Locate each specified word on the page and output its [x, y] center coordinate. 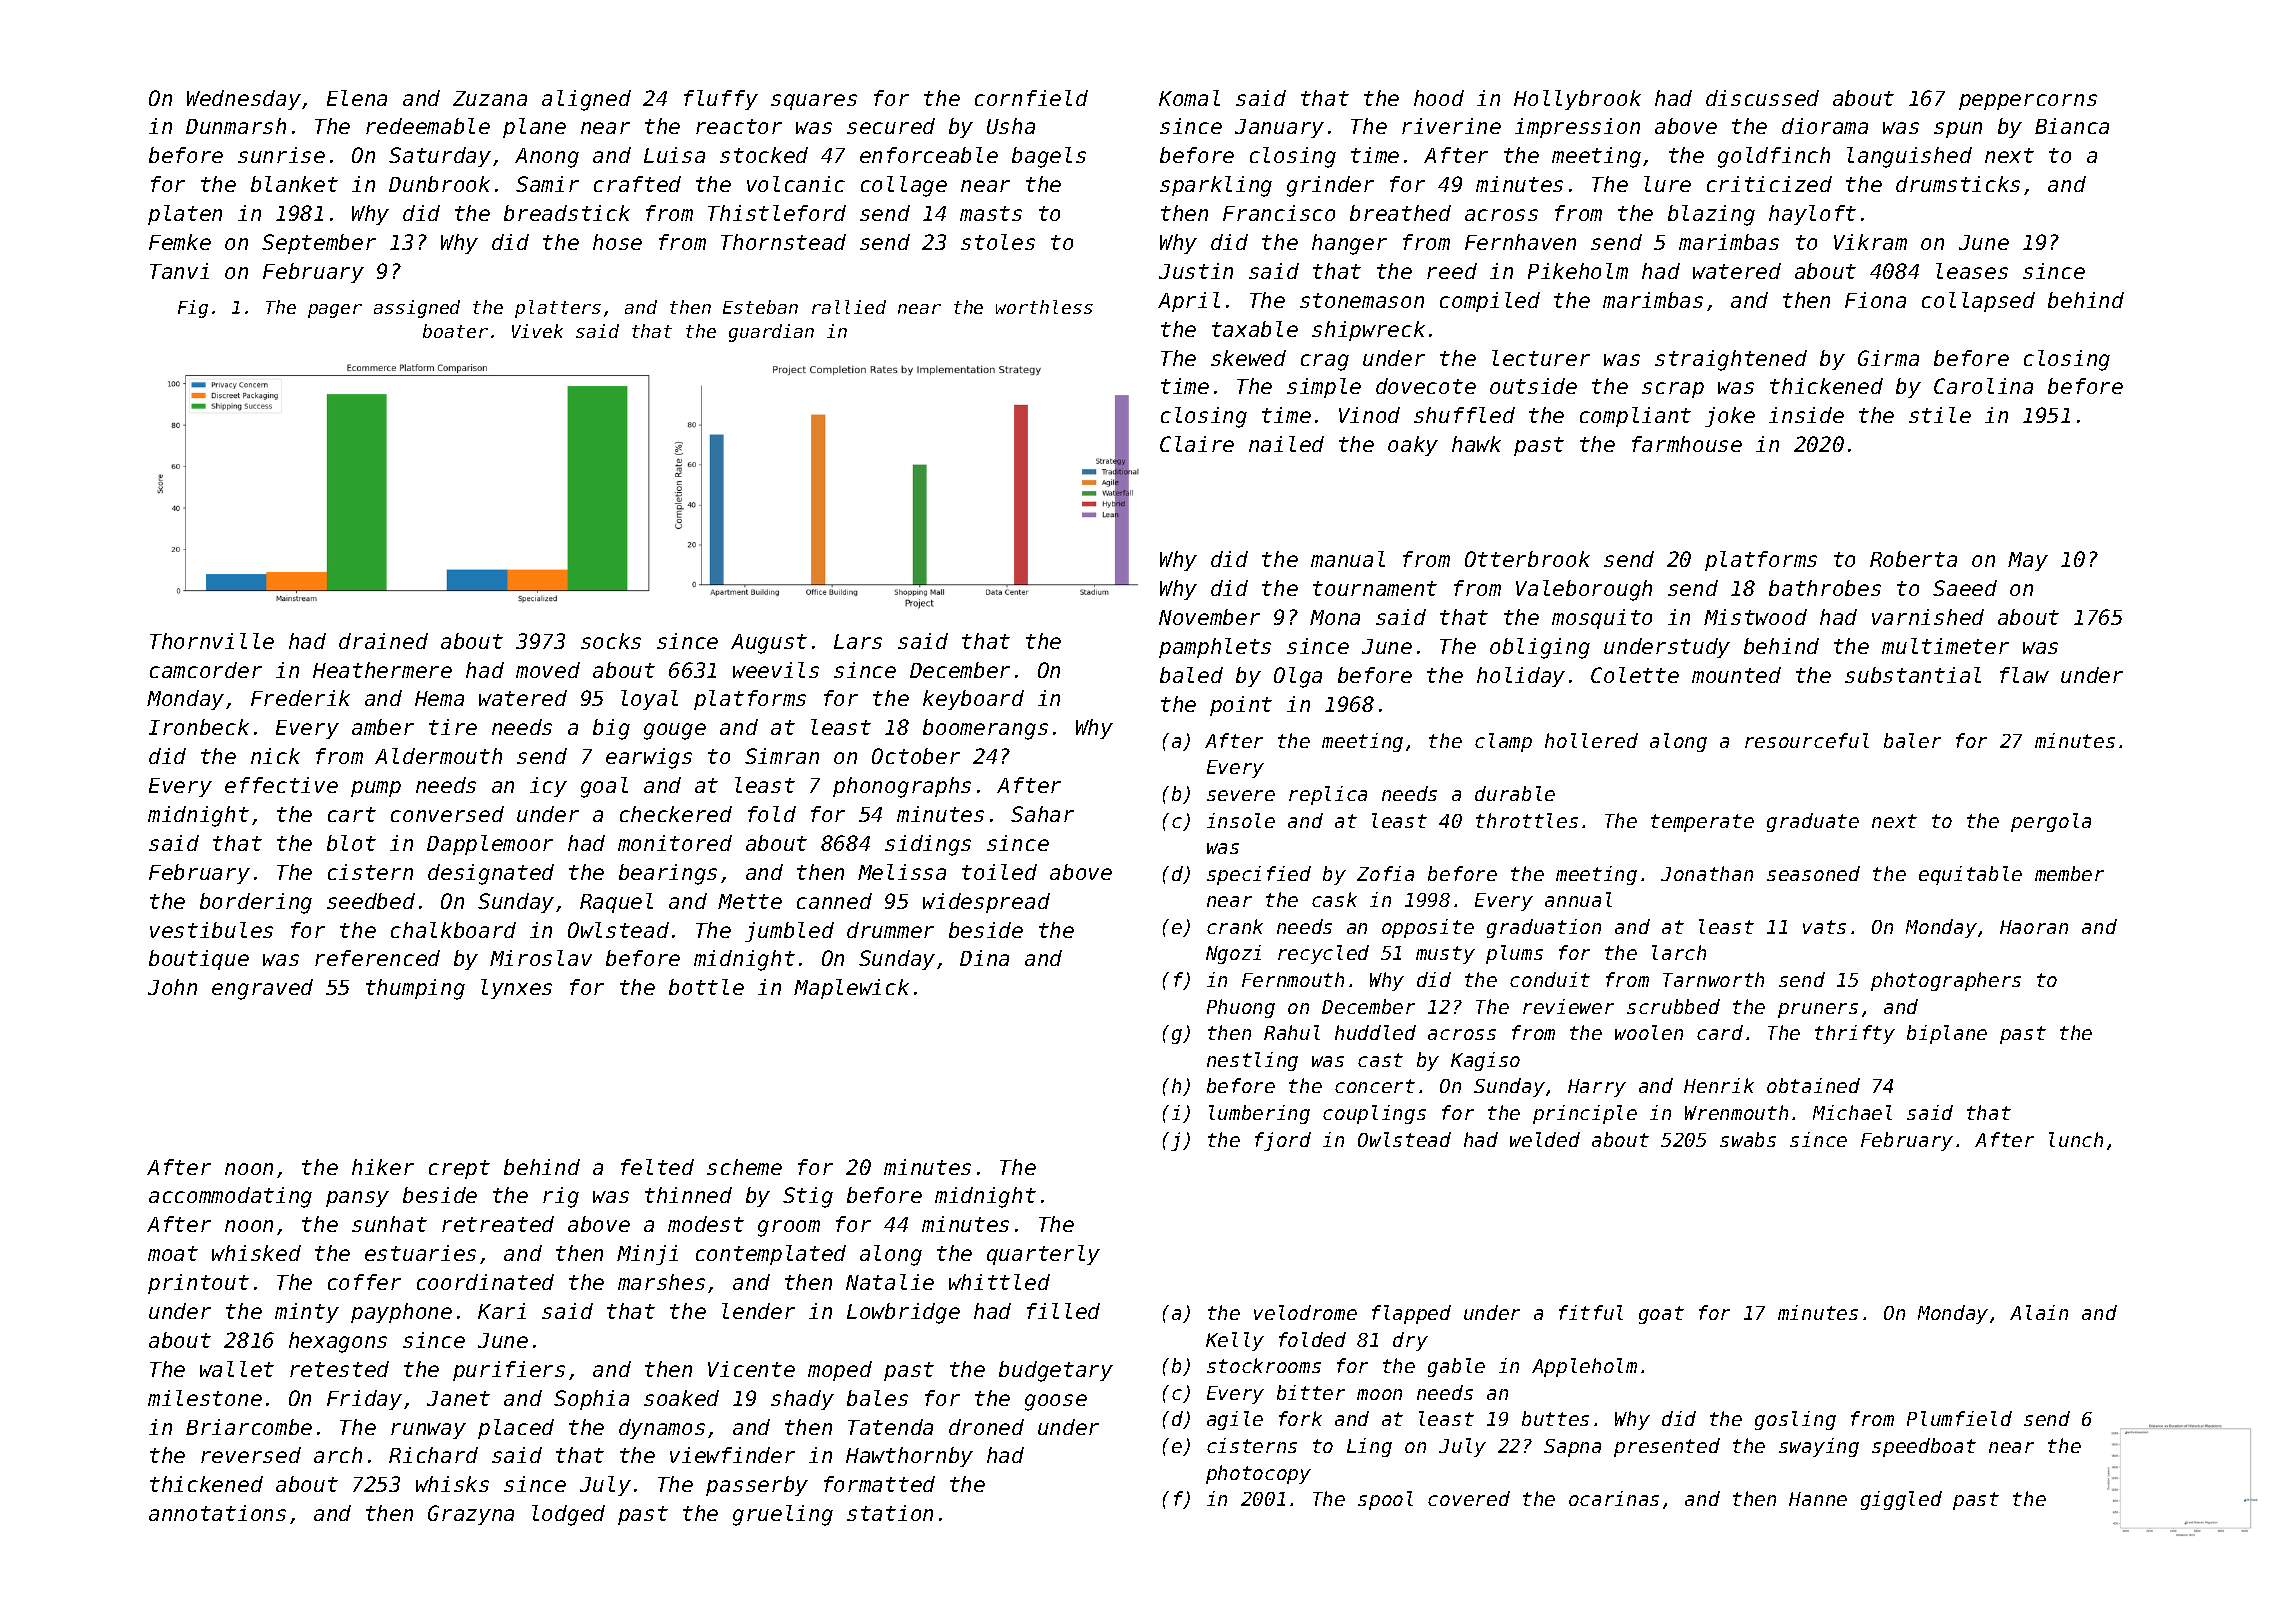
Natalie [890, 1282]
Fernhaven [1520, 242]
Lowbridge [903, 1313]
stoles [998, 242]
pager [335, 311]
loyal [649, 700]
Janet [458, 1398]
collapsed [1978, 302]
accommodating [230, 1197]
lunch [2076, 1139]
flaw [2024, 675]
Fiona [1875, 300]
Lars [858, 641]
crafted [637, 184]
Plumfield [1959, 1418]
